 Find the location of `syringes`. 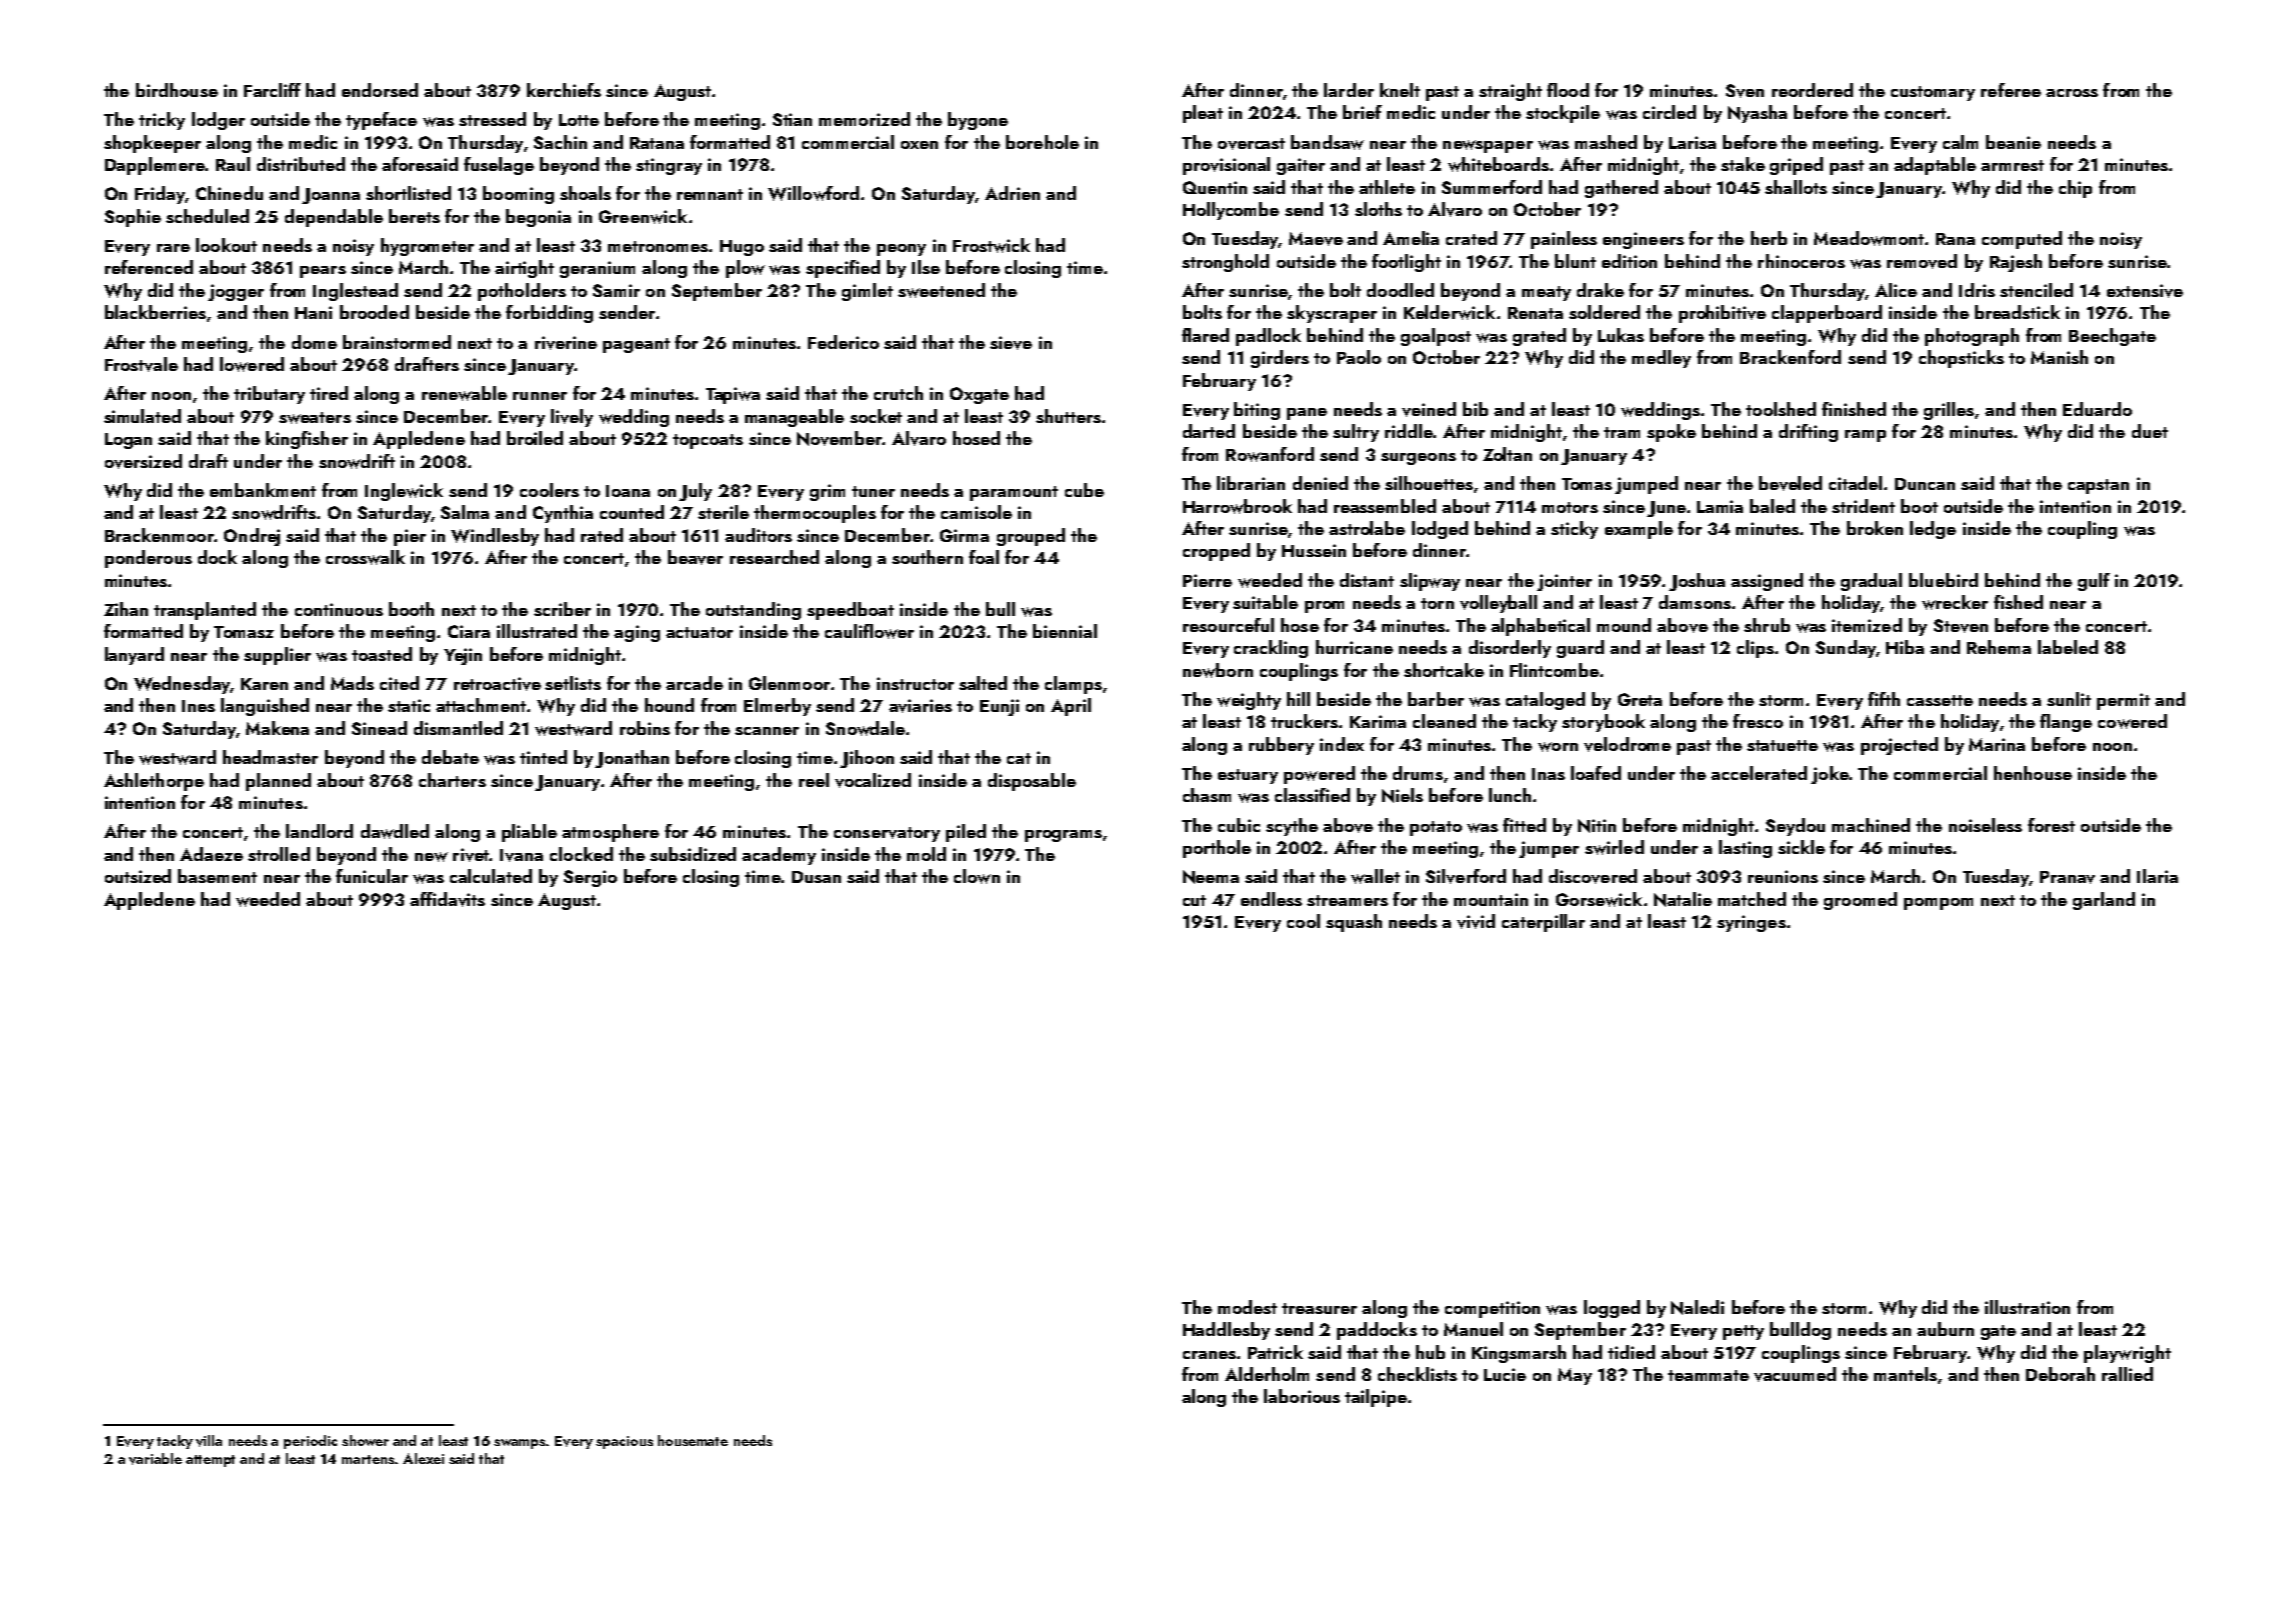

syringes is located at coordinates (1751, 923).
